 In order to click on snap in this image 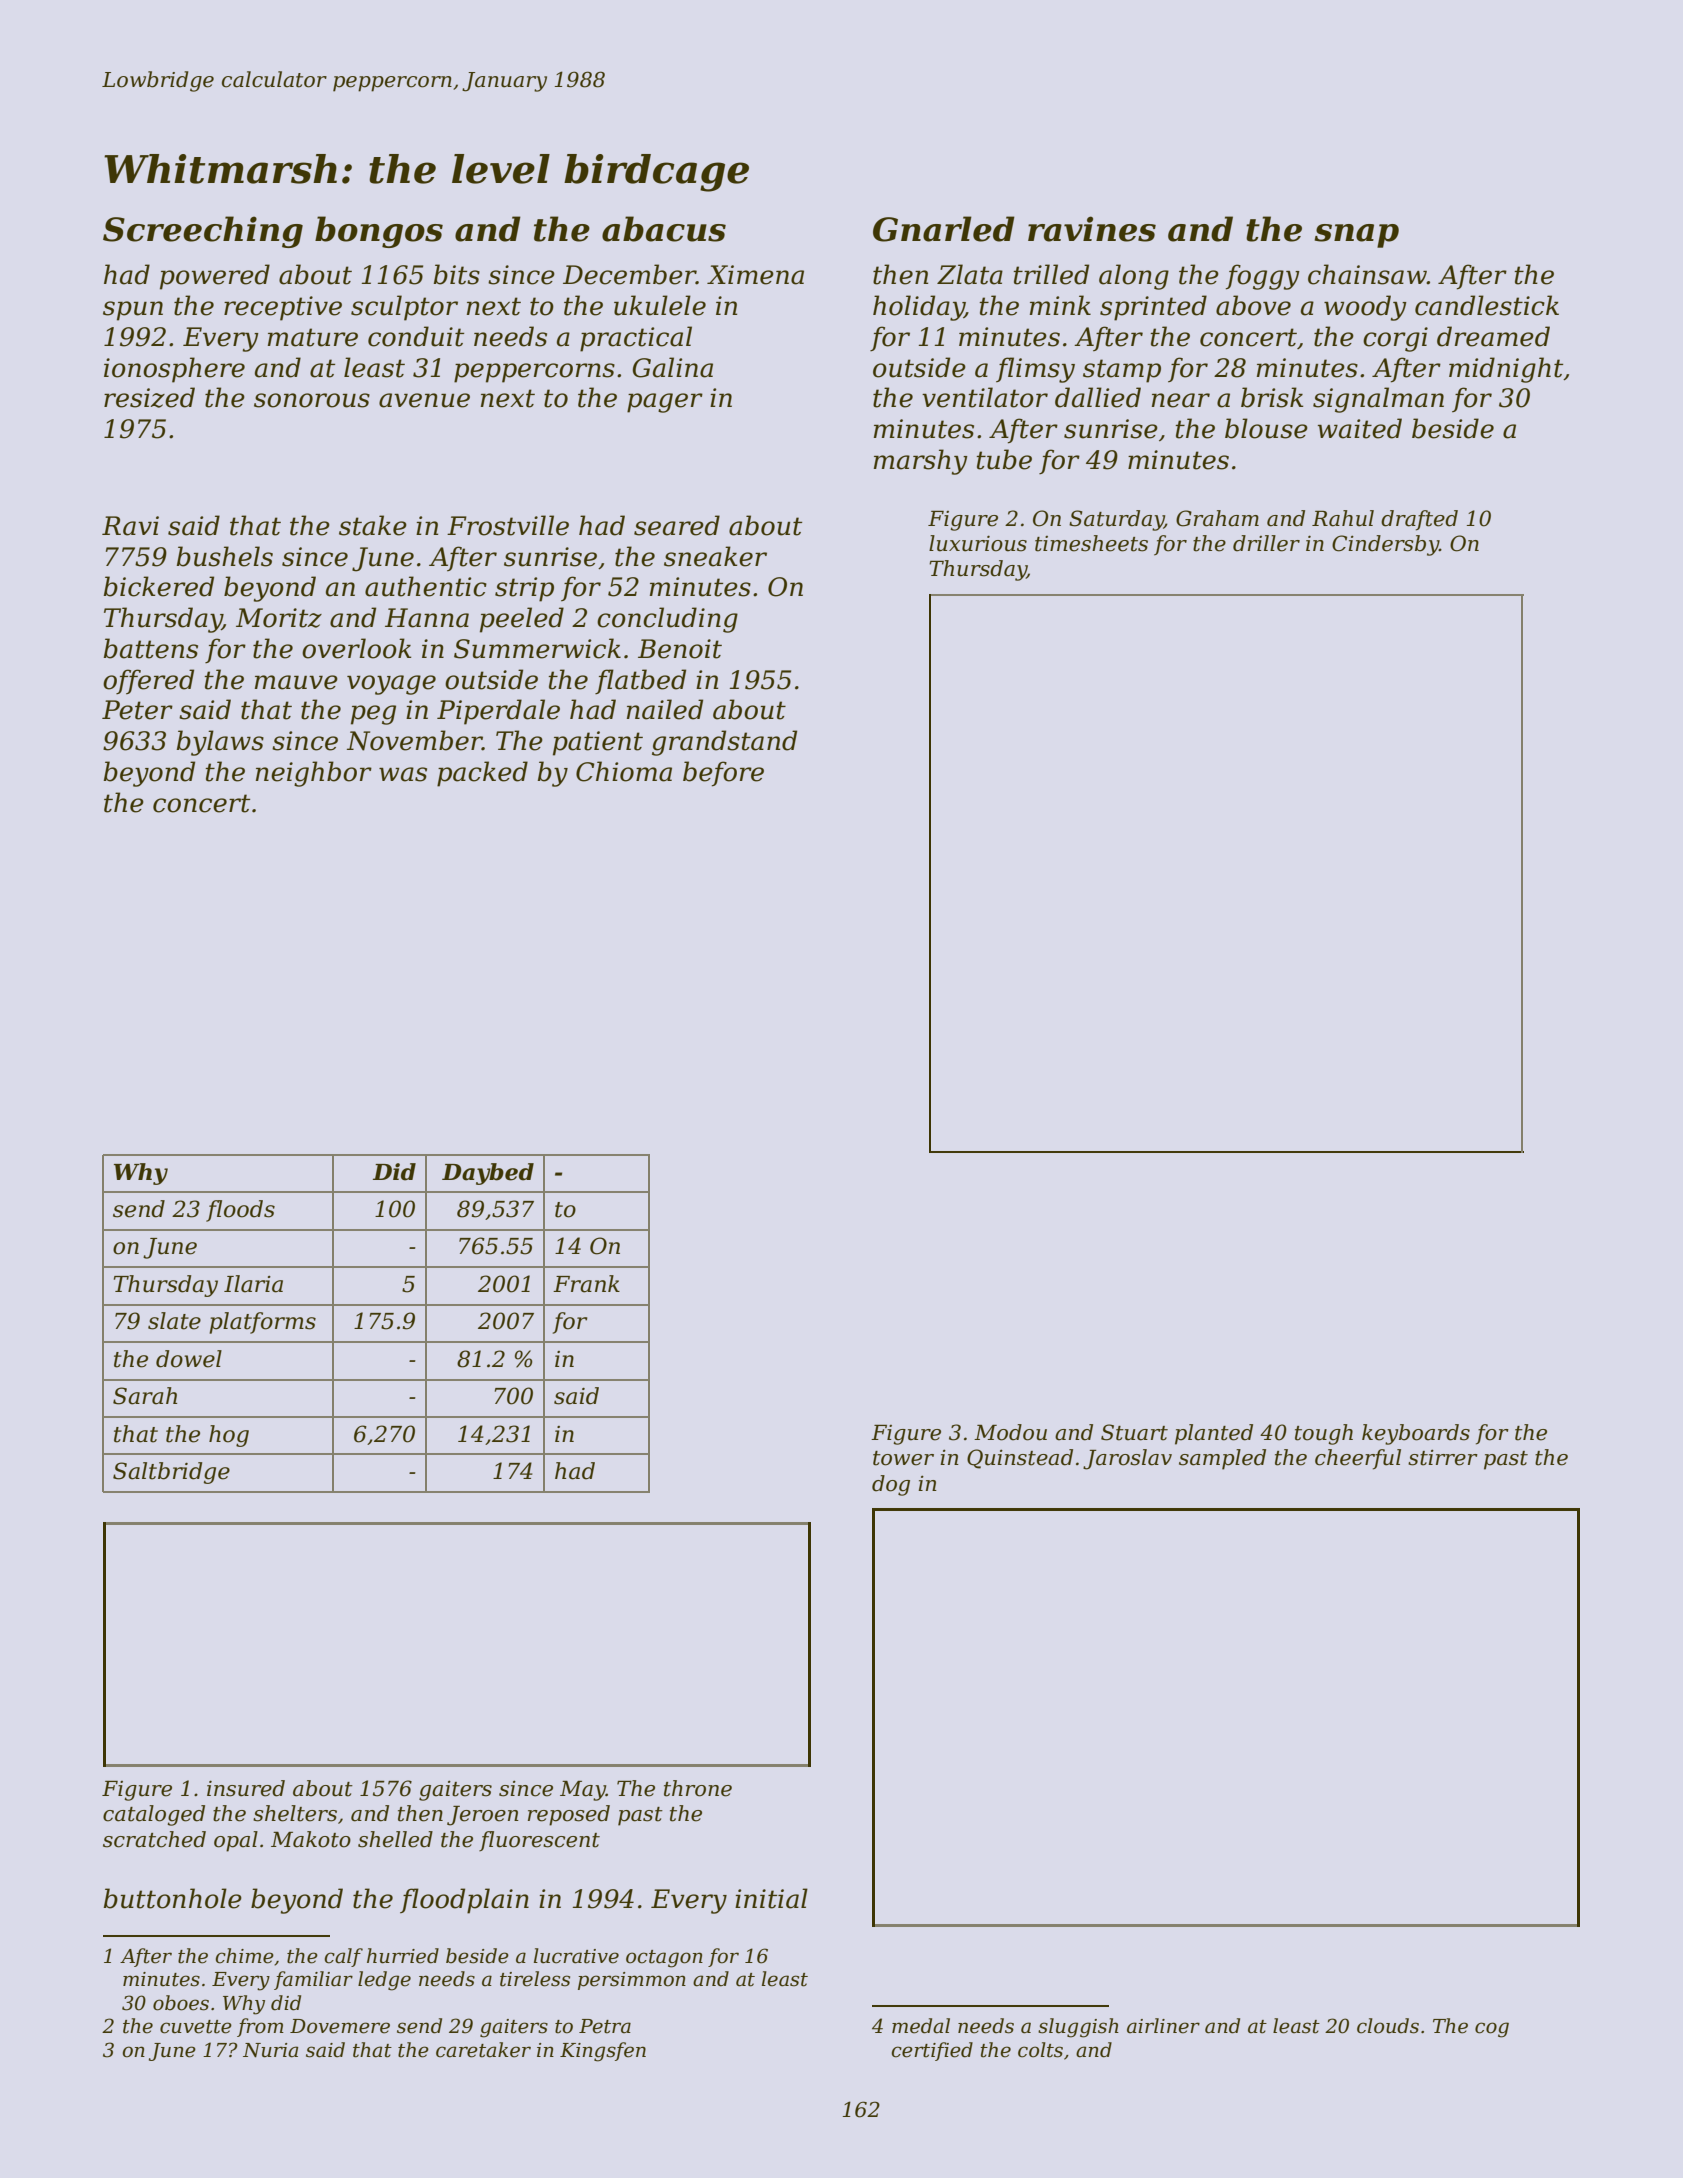, I will do `click(1356, 236)`.
